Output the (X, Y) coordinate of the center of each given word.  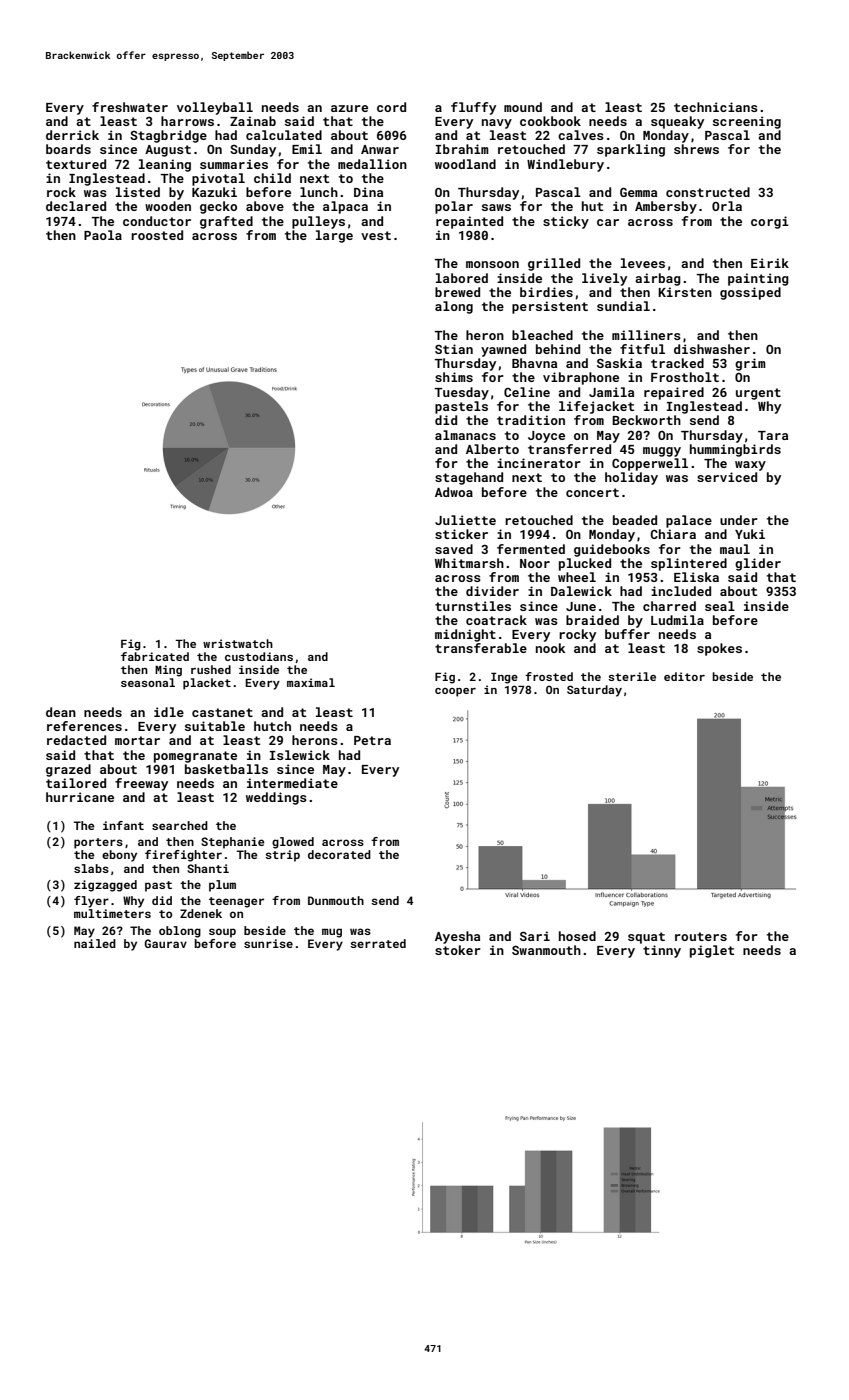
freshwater (130, 107)
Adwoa (454, 492)
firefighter (183, 856)
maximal (311, 682)
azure (349, 108)
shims (454, 377)
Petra (372, 740)
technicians (716, 107)
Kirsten (685, 292)
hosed (577, 936)
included (681, 591)
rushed (211, 669)
